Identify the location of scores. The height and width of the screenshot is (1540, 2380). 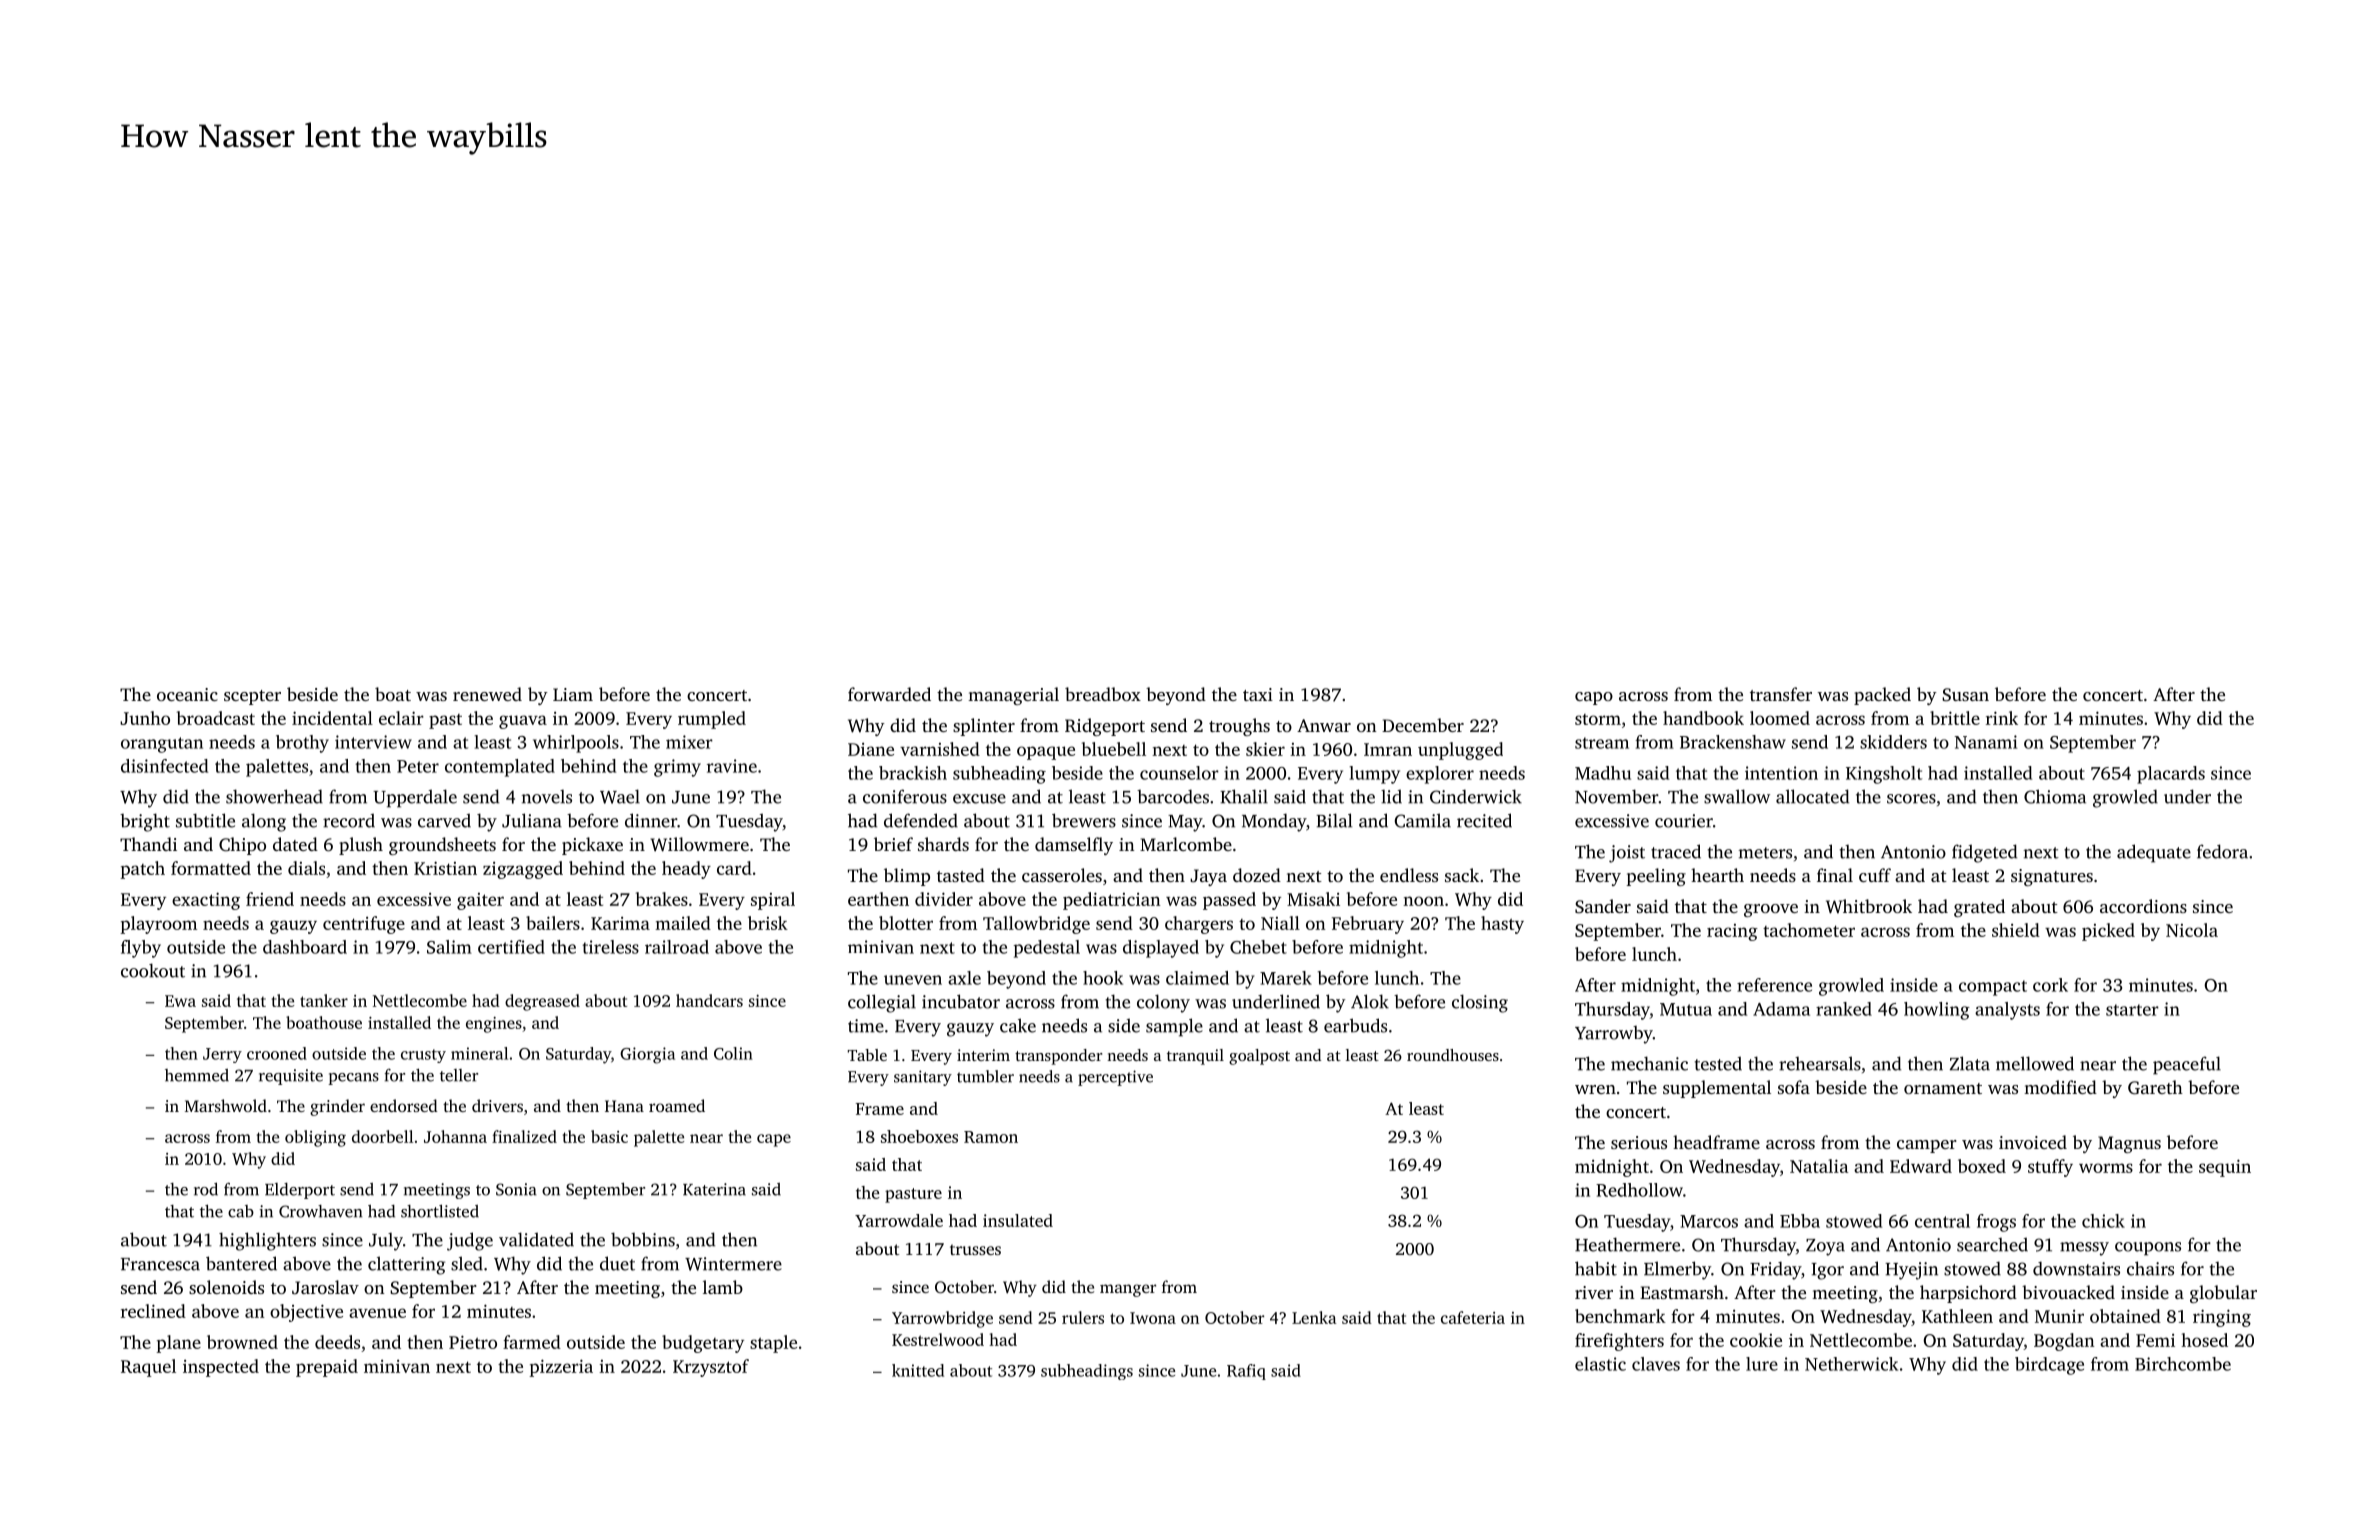
(1911, 799).
